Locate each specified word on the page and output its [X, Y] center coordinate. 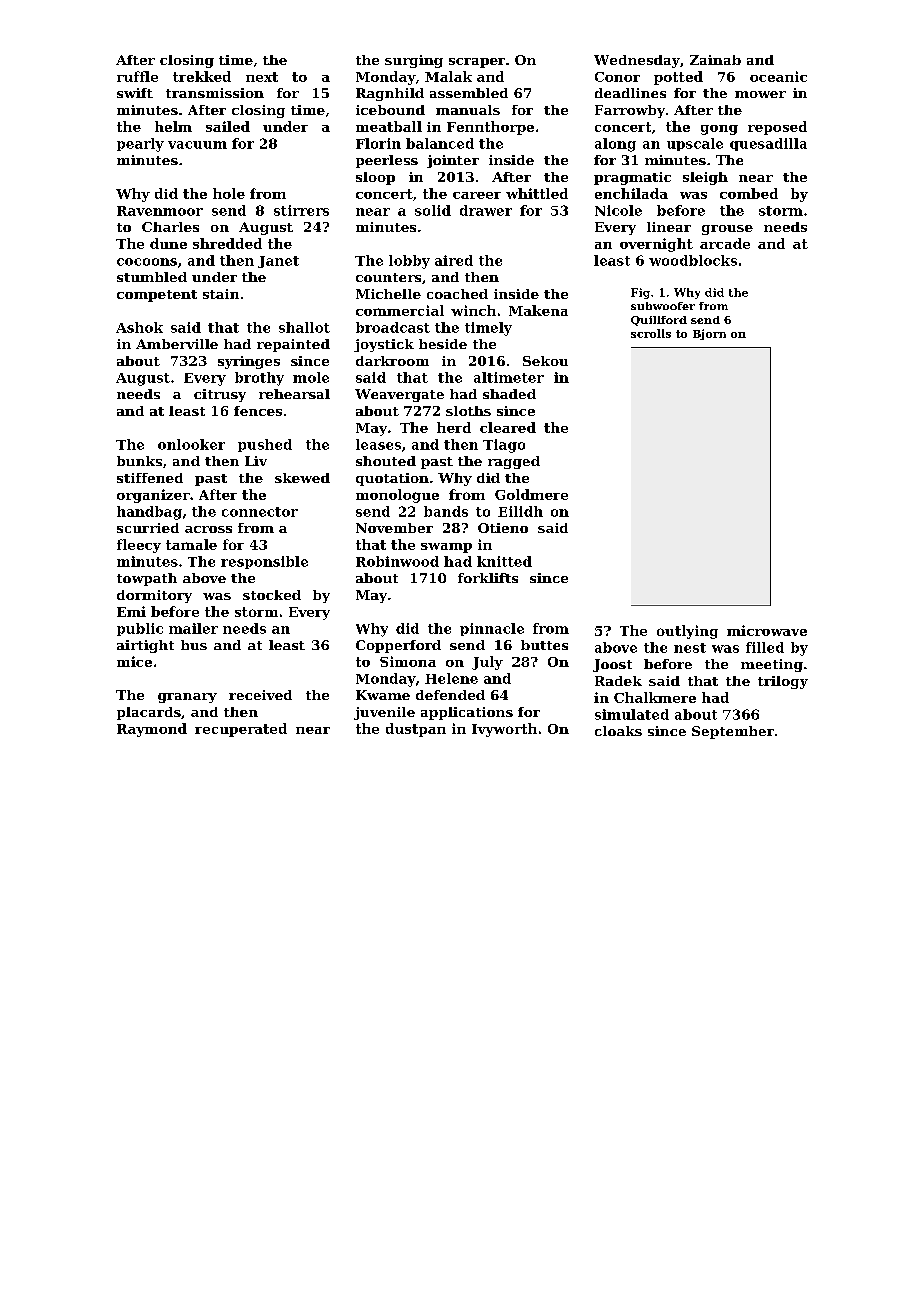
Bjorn [709, 334]
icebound [390, 110]
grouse [727, 230]
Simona [408, 661]
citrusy [220, 395]
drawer [486, 210]
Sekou [545, 361]
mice [134, 661]
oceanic [778, 76]
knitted [504, 561]
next [262, 77]
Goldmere [531, 494]
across [208, 529]
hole [229, 193]
